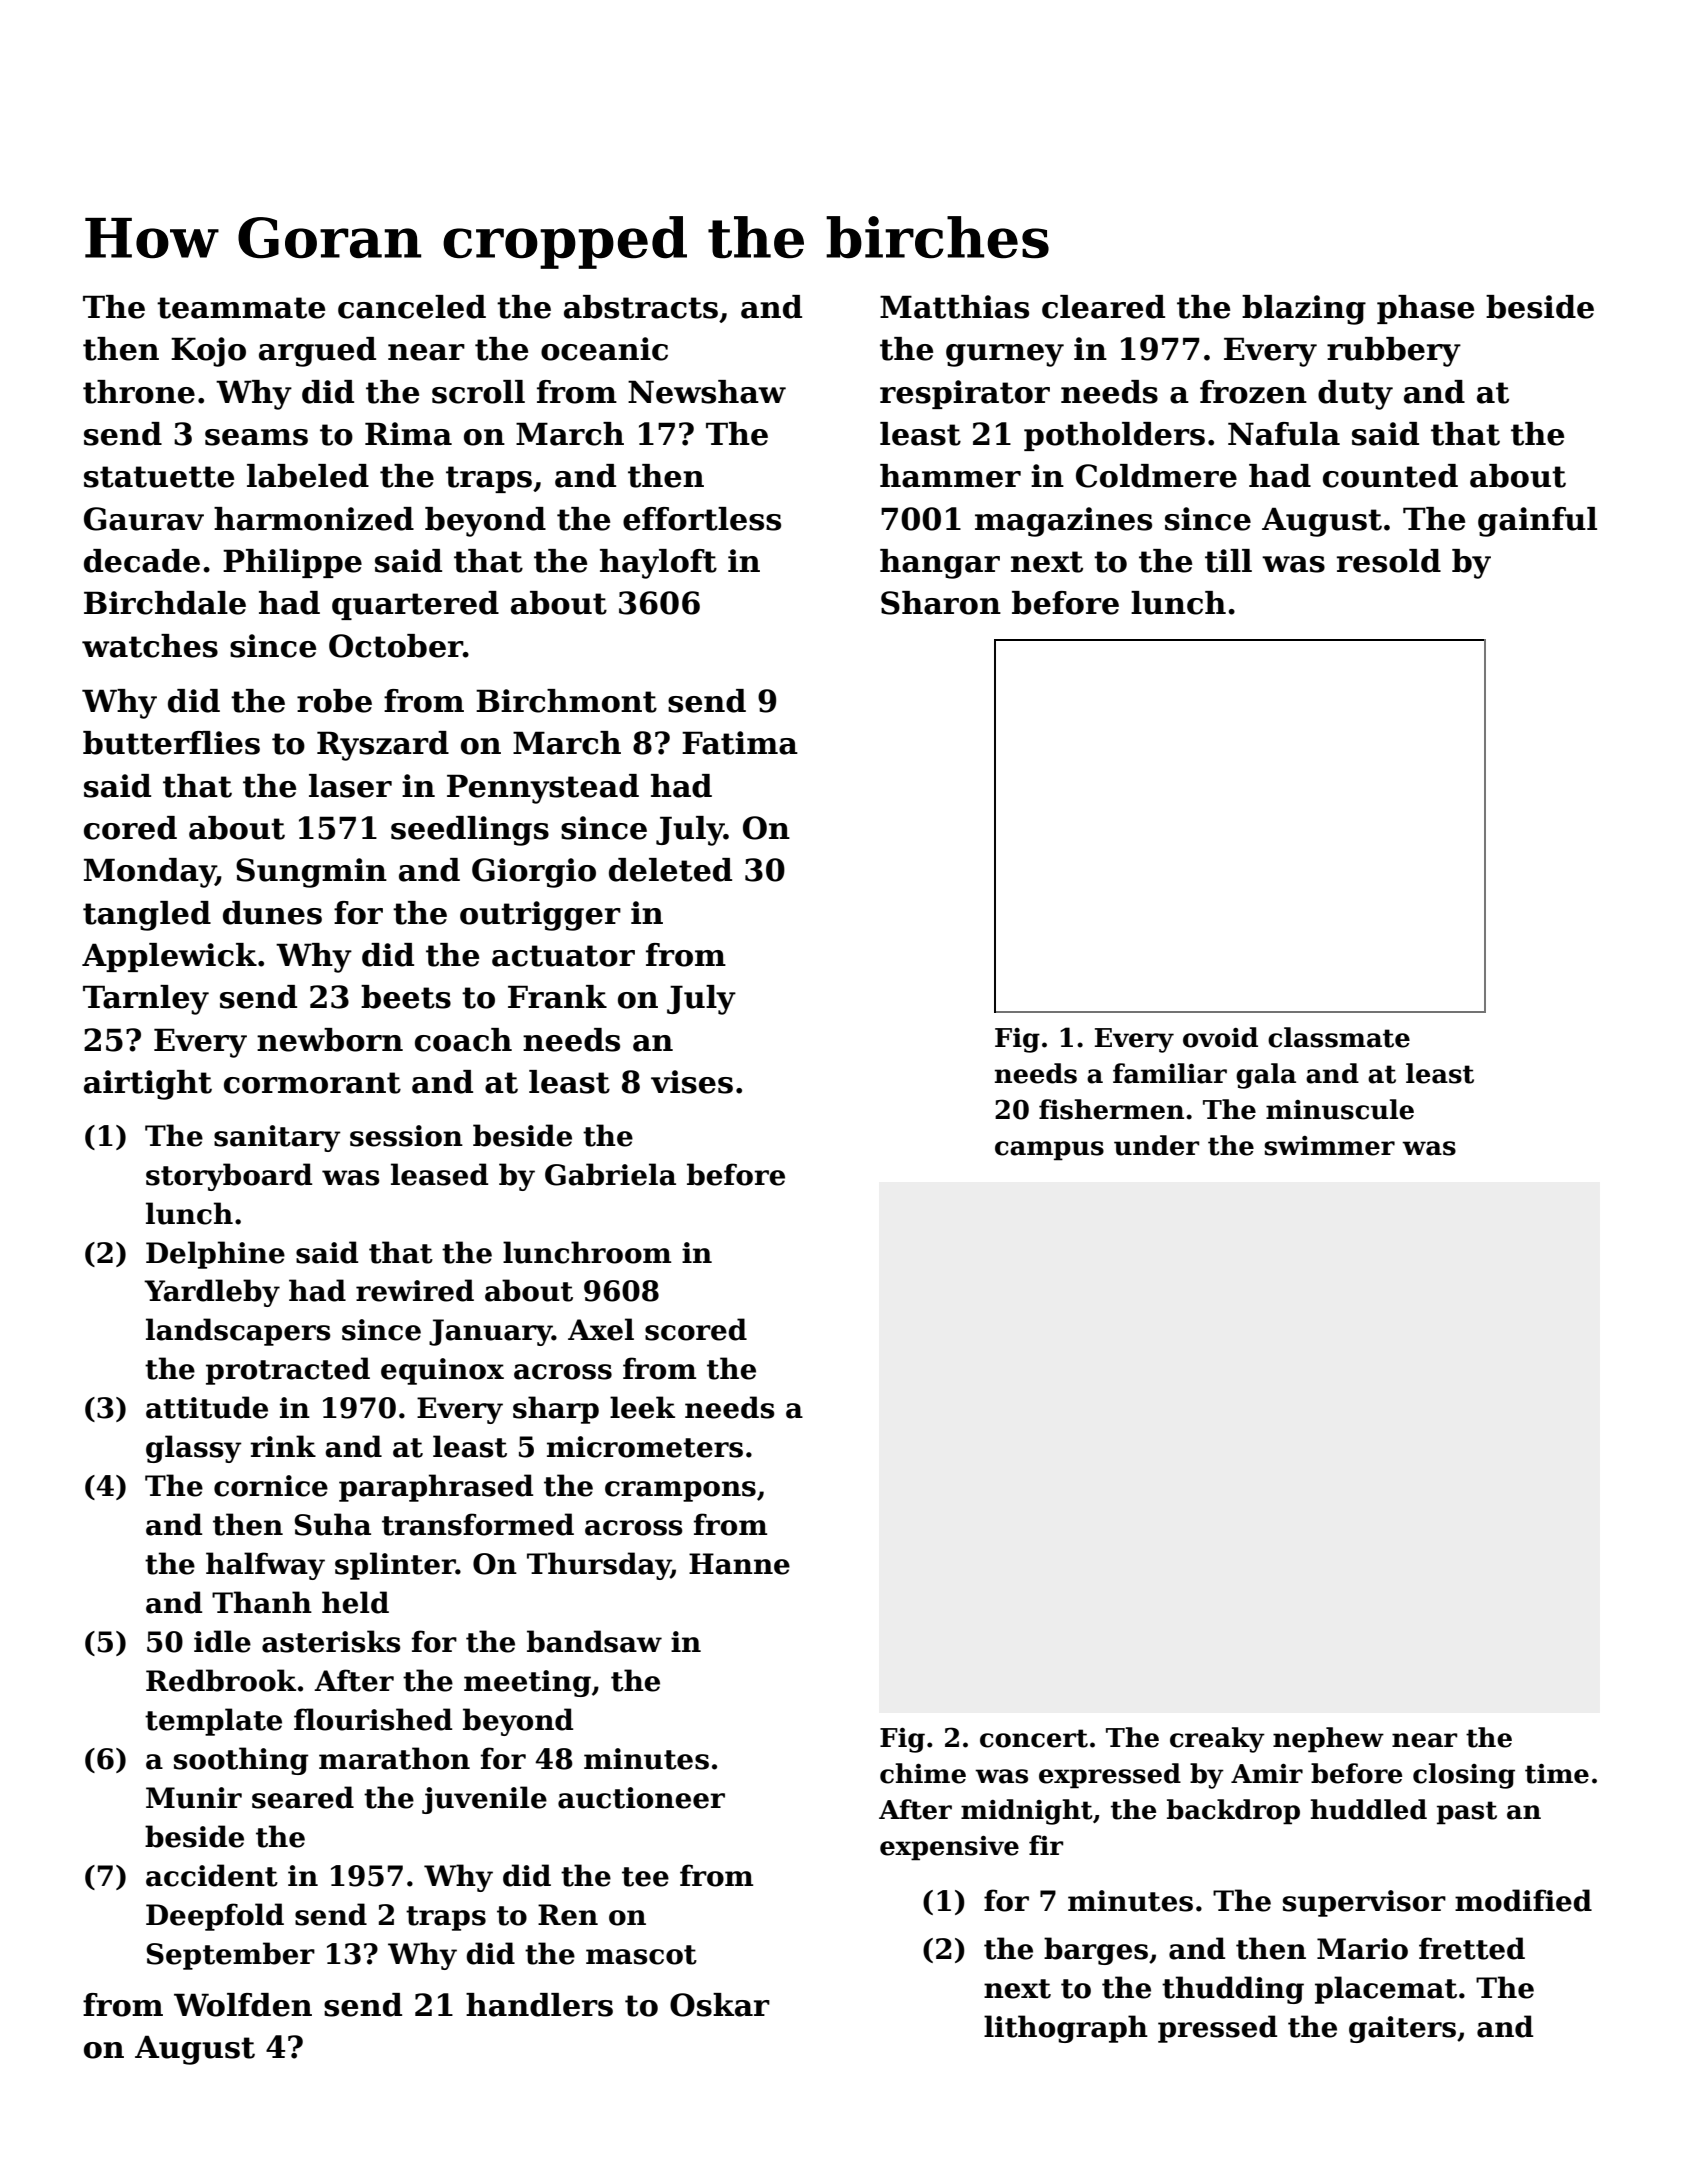  Describe the element at coordinates (292, 563) in the screenshot. I see `Philippe` at that location.
